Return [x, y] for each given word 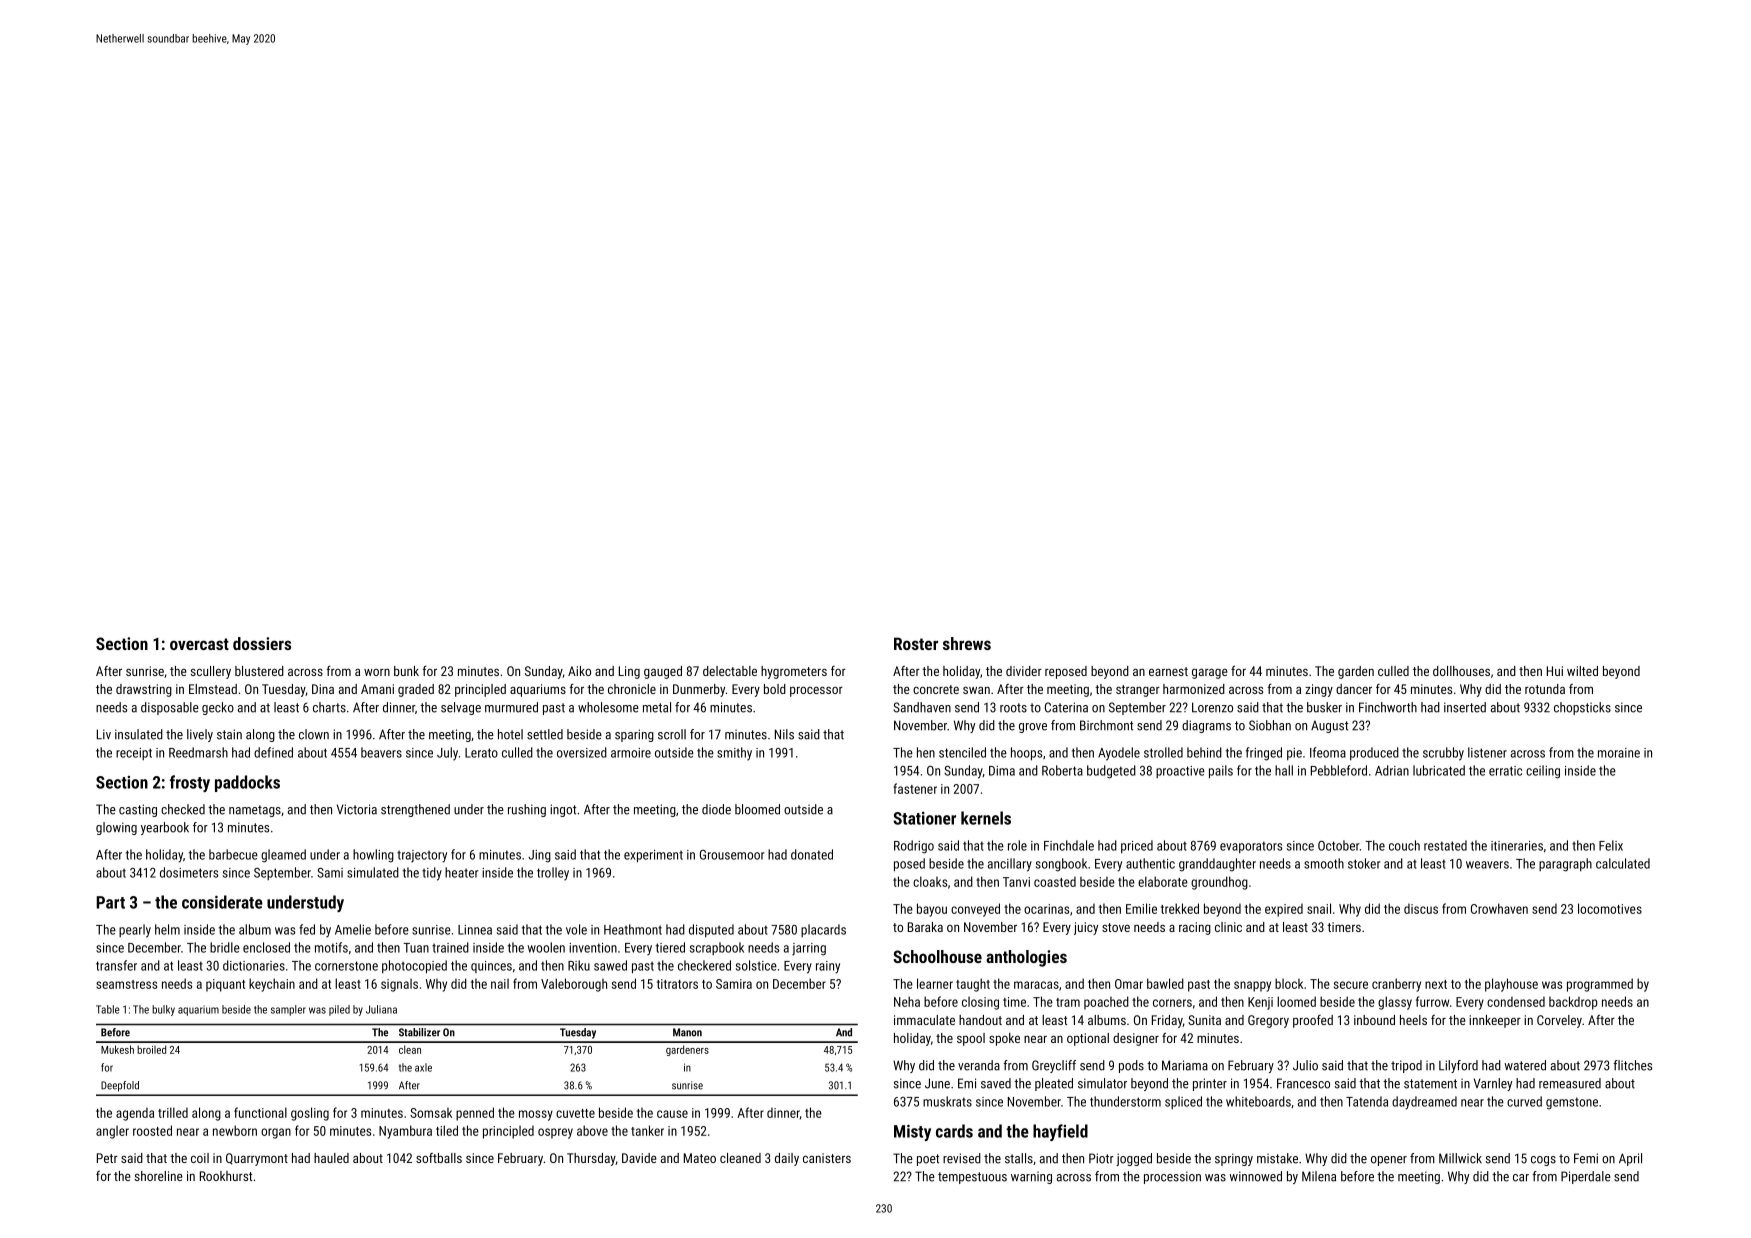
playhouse [1511, 985]
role [1017, 845]
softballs [439, 1158]
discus [1421, 909]
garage [1210, 673]
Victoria [357, 809]
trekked [1180, 908]
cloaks [930, 881]
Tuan [416, 948]
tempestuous [972, 1178]
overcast [199, 644]
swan [976, 690]
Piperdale [1586, 1177]
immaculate [924, 1020]
